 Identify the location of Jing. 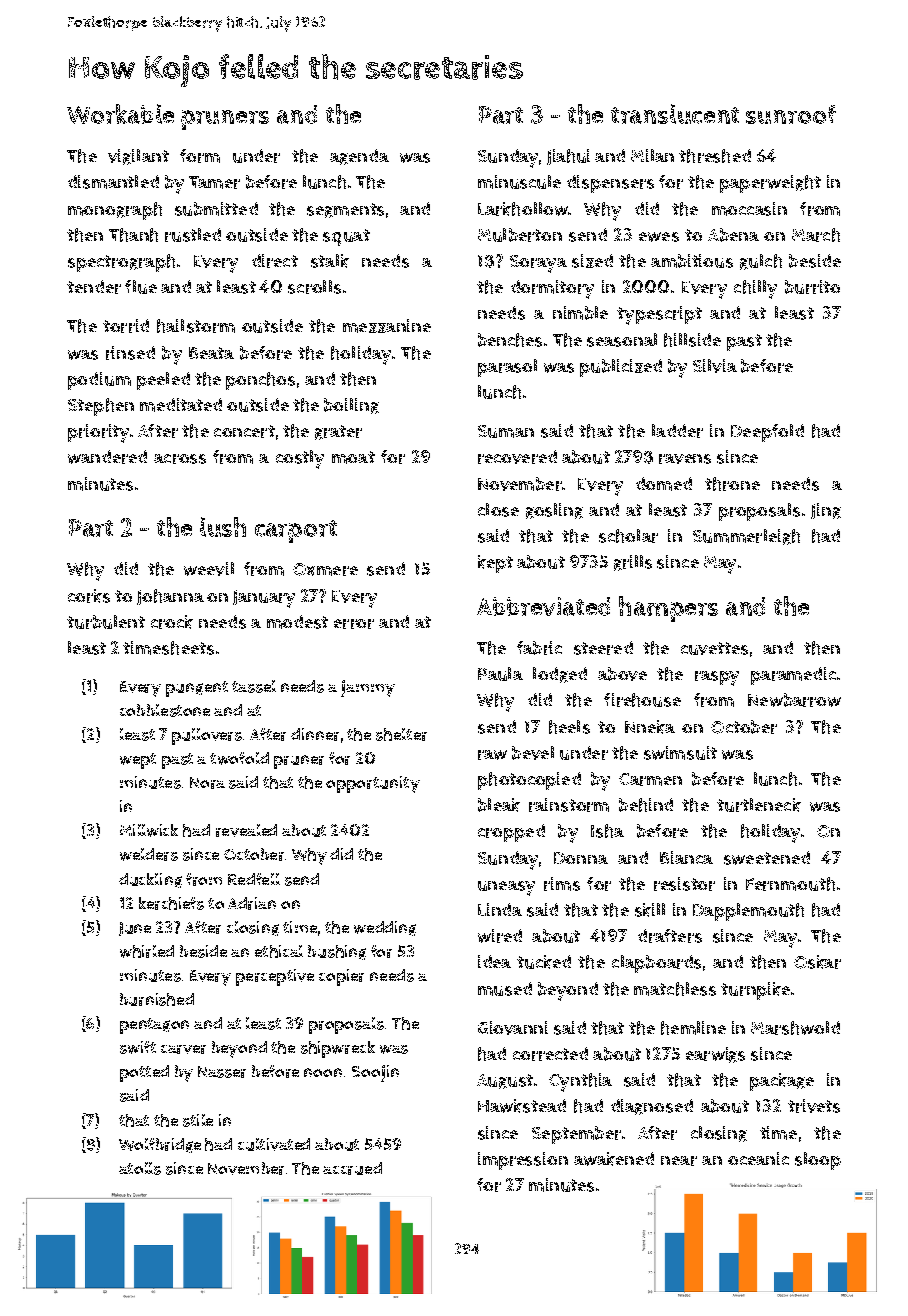
(826, 511).
